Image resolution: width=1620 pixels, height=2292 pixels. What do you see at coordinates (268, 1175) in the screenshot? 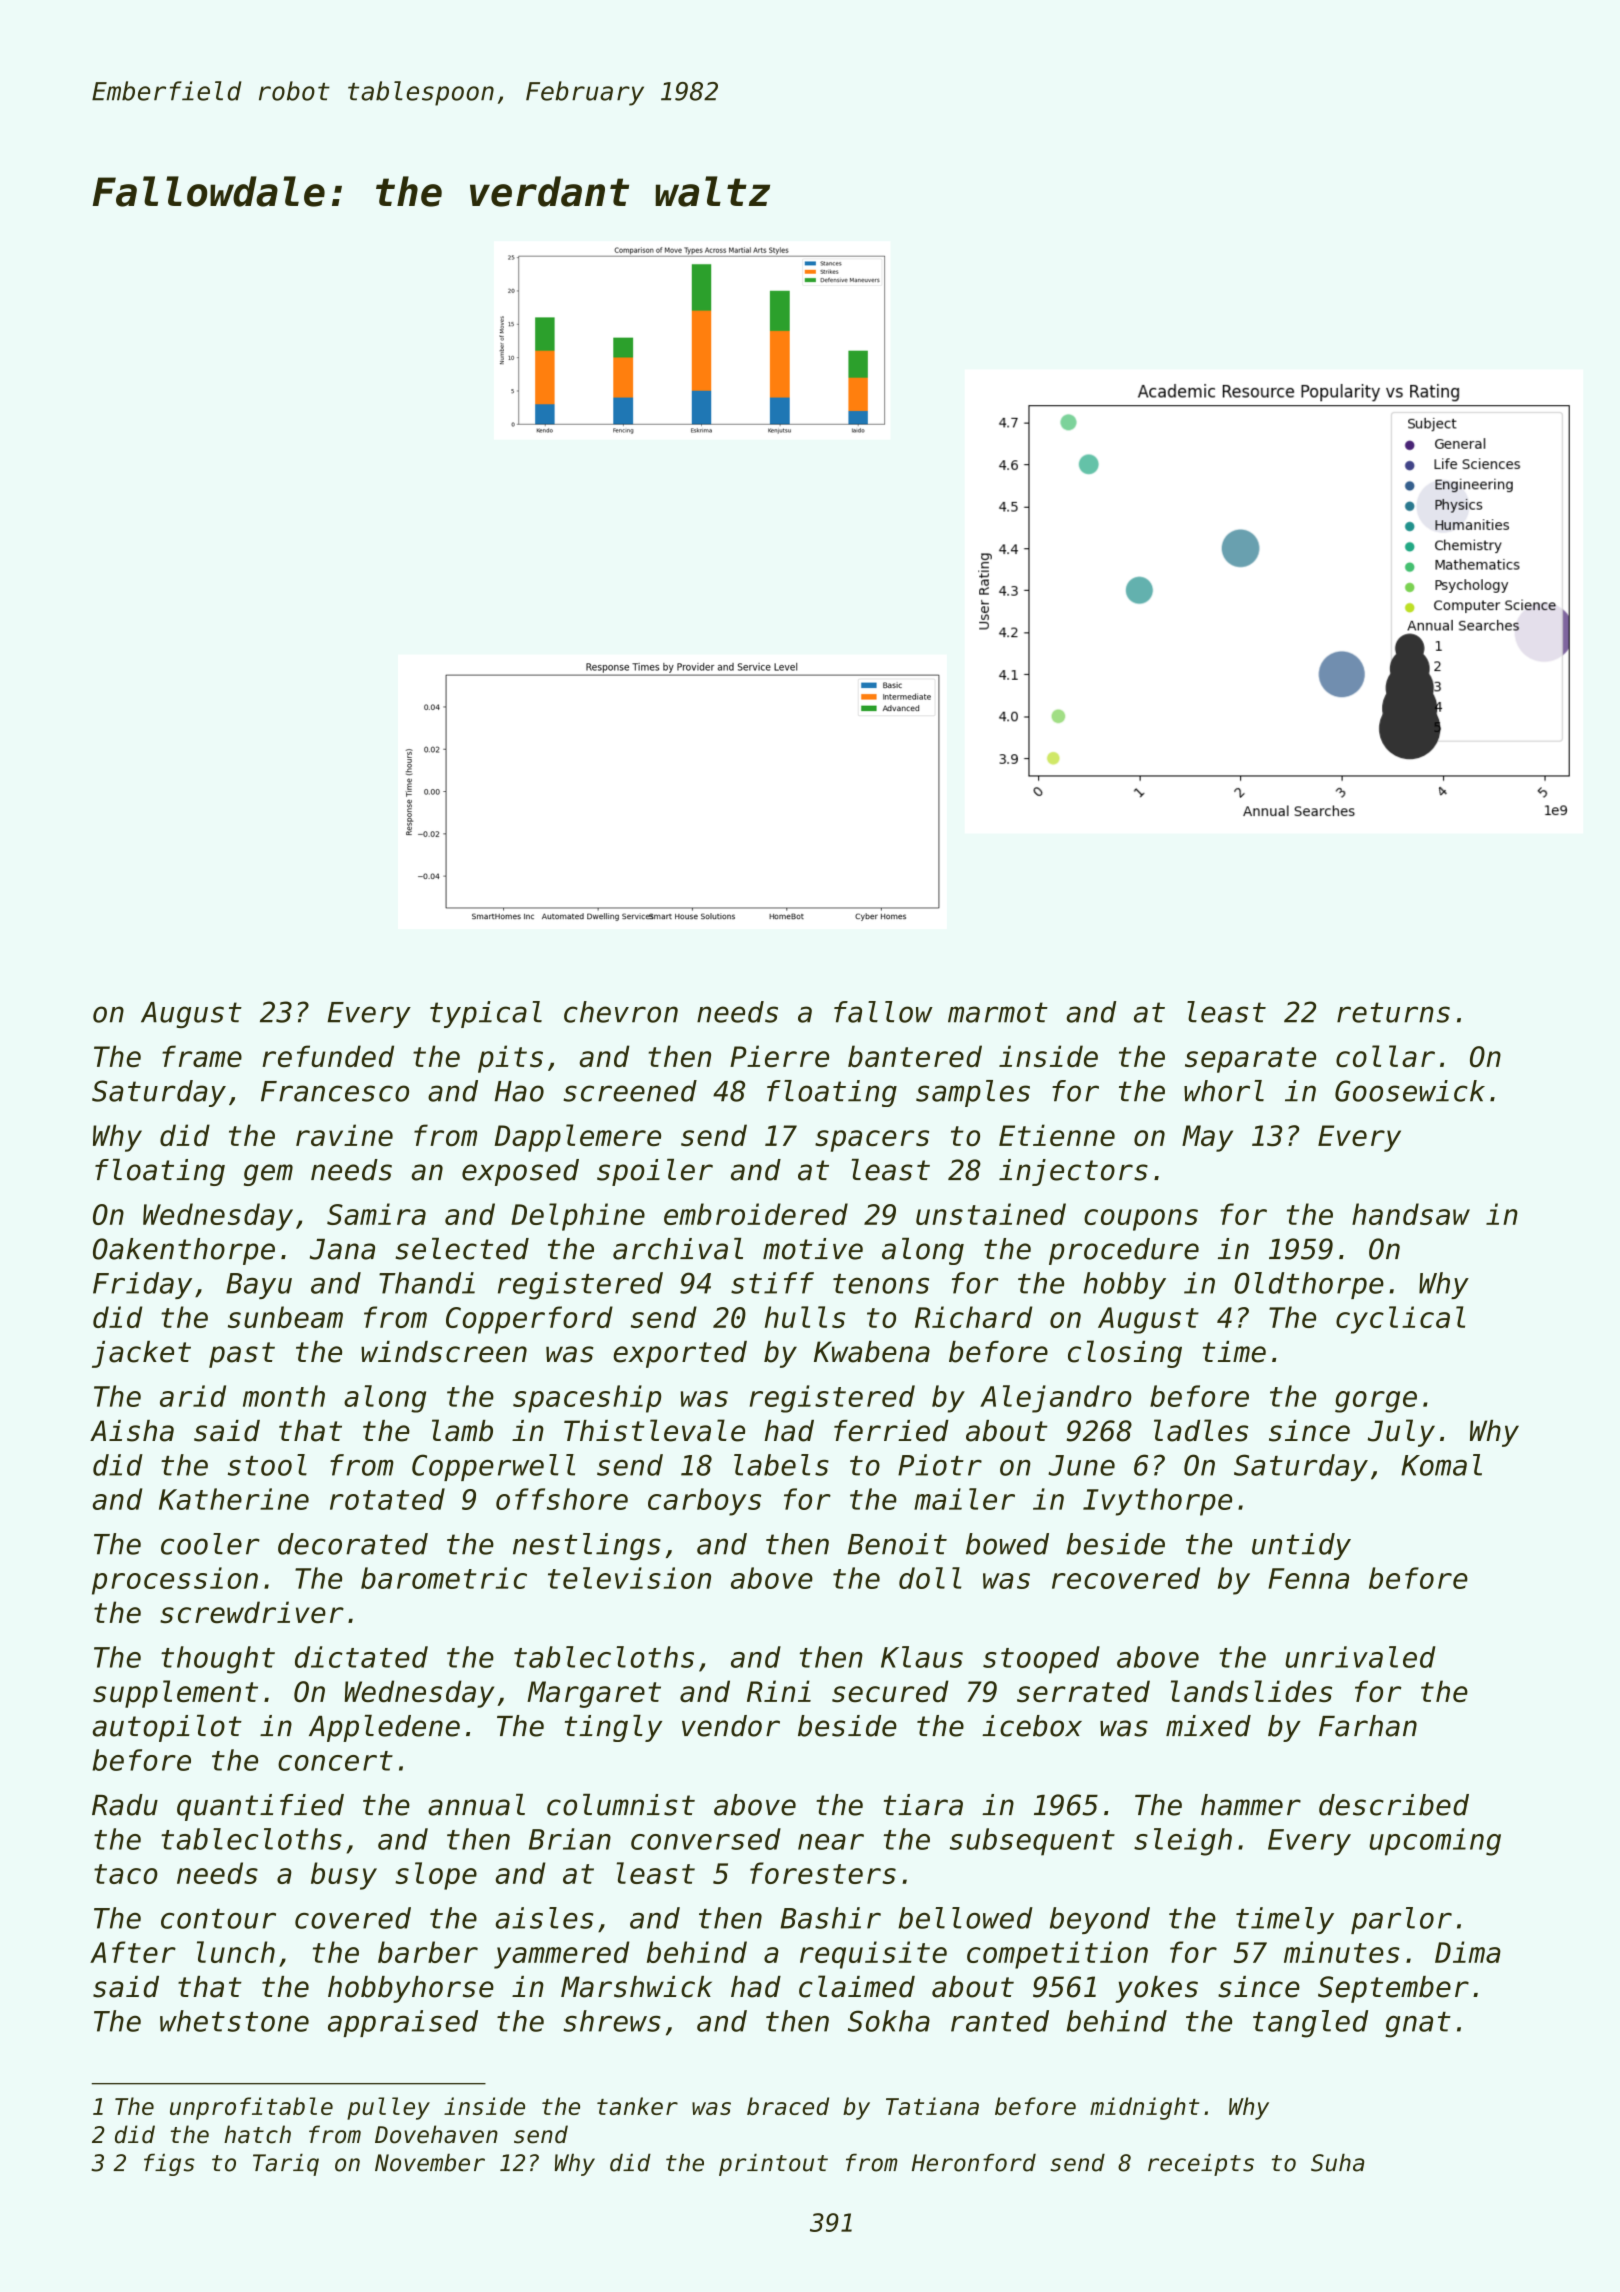
I see `gem` at bounding box center [268, 1175].
